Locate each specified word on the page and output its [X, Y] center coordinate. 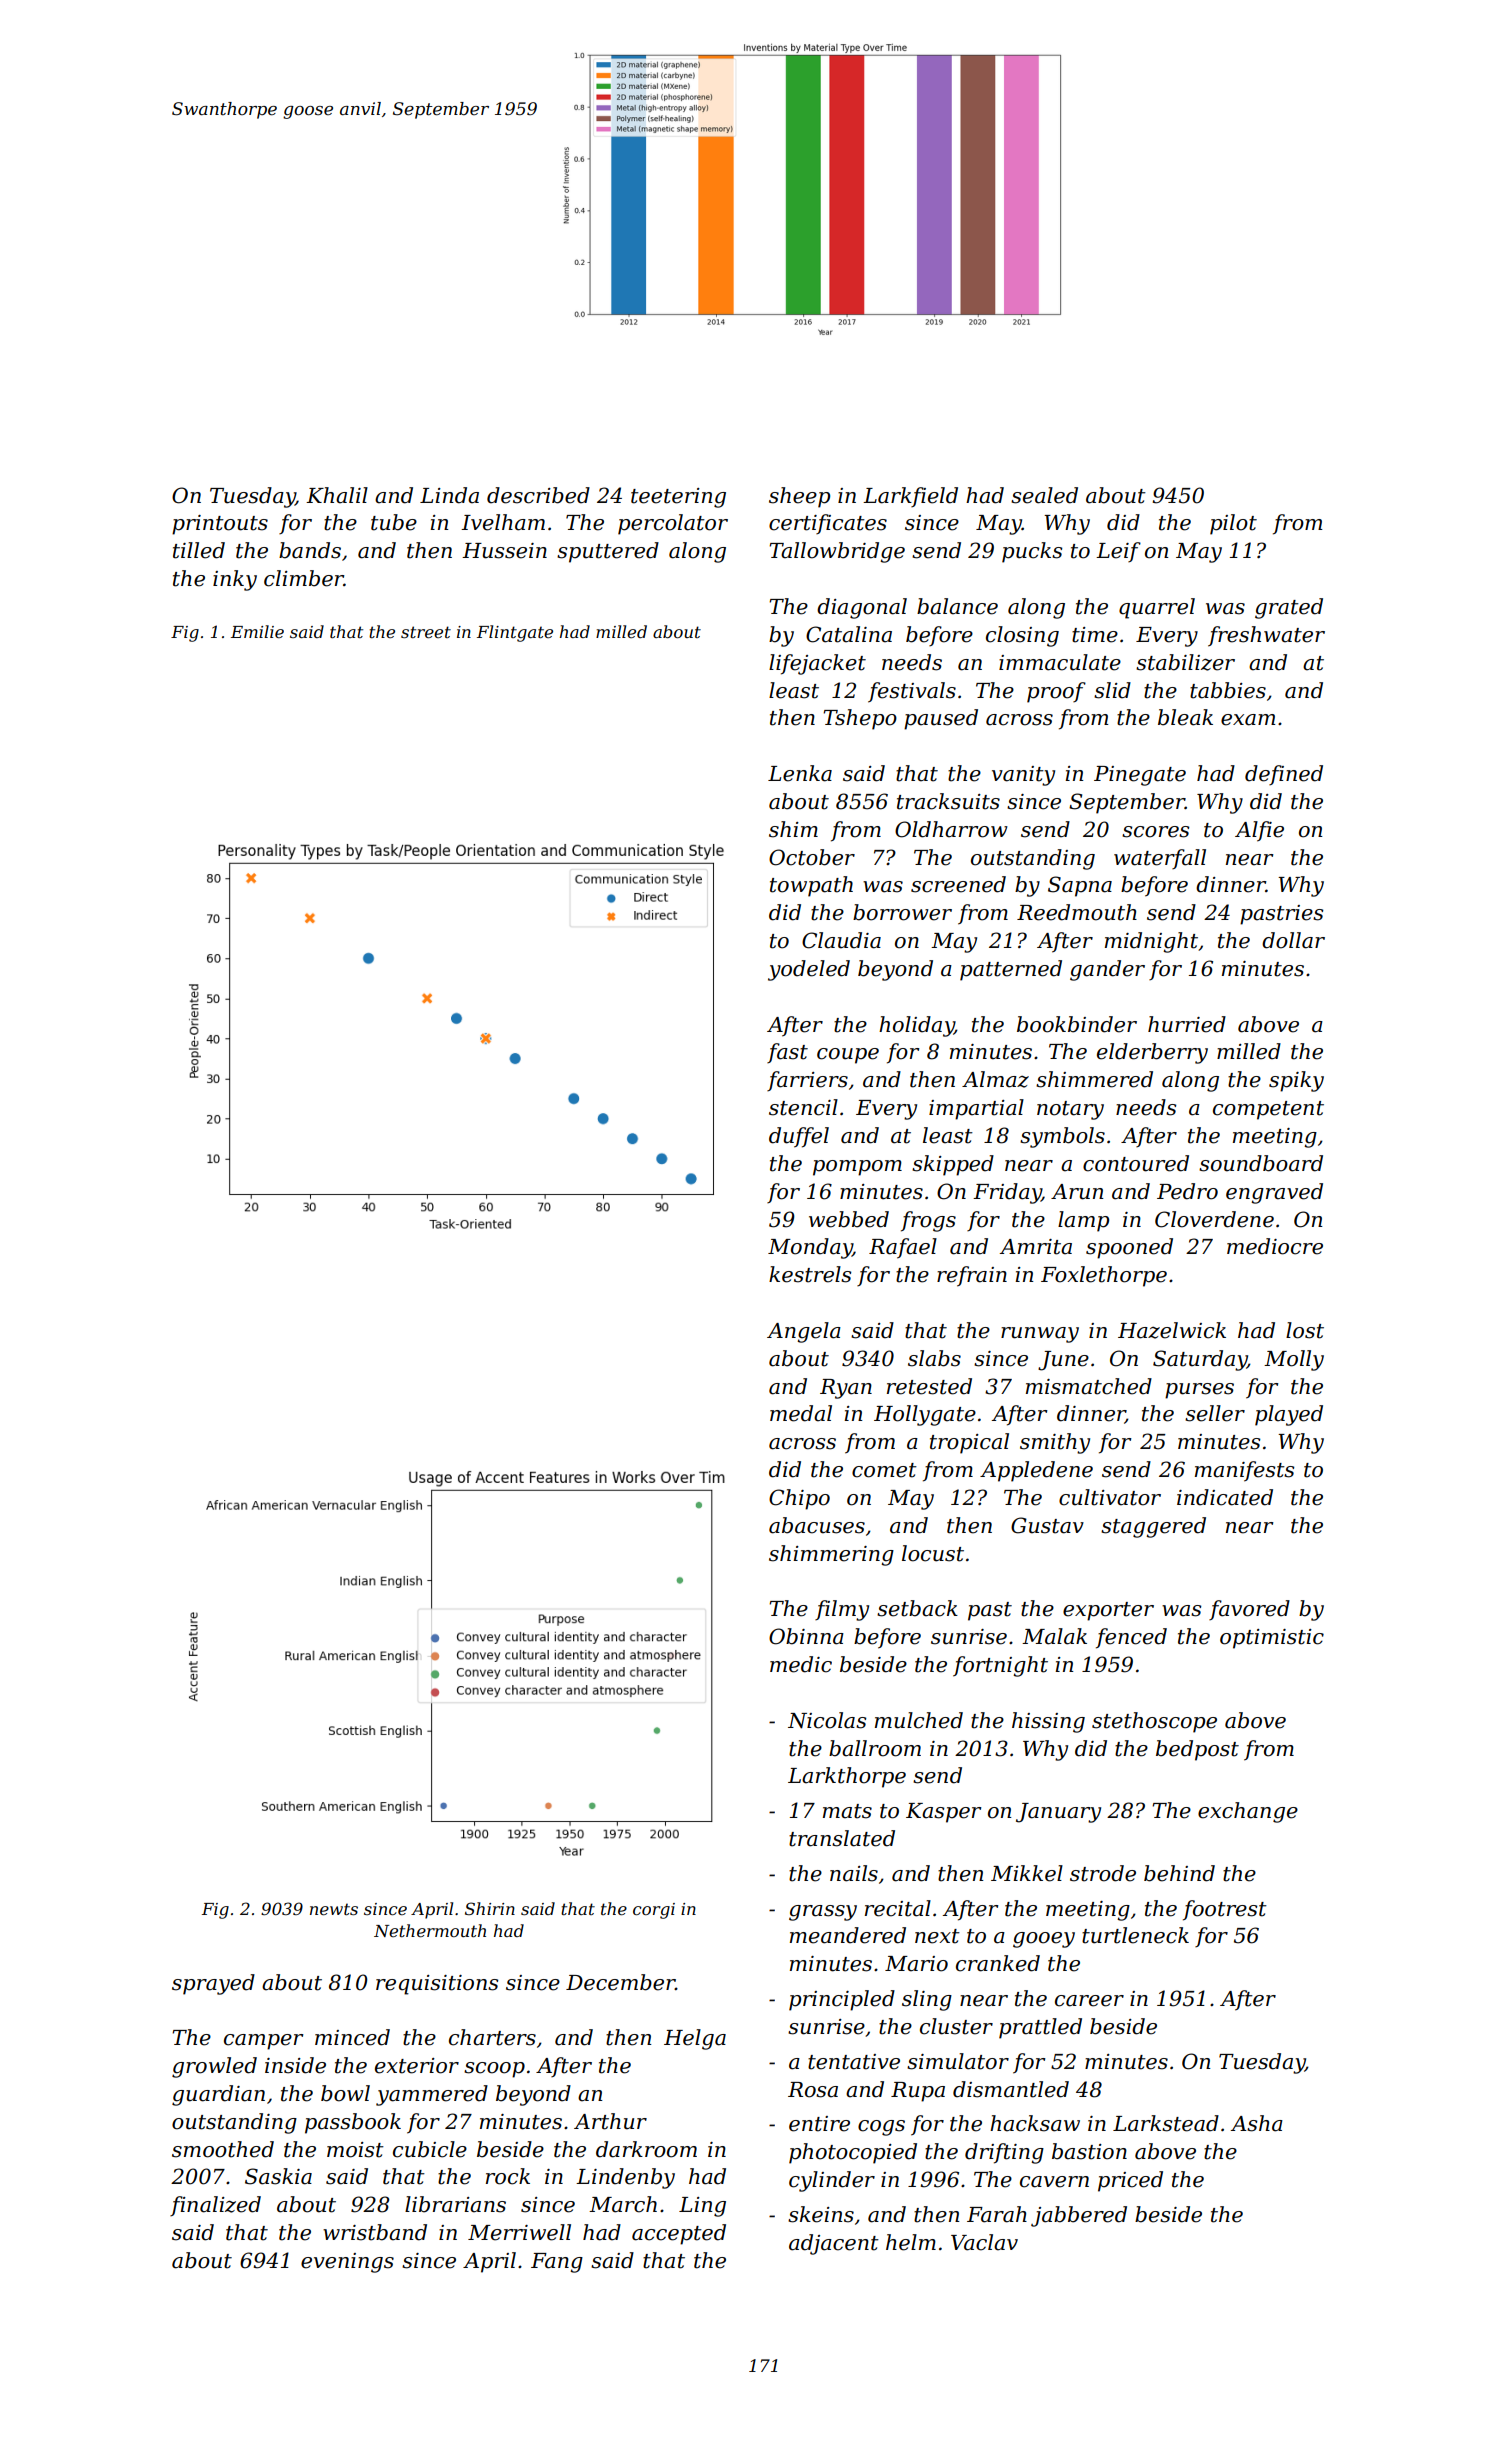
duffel [799, 1137]
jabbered [1079, 2216]
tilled [199, 550]
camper [263, 2042]
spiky [1296, 1081]
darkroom [646, 2149]
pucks [1032, 552]
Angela [804, 1332]
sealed [1044, 495]
